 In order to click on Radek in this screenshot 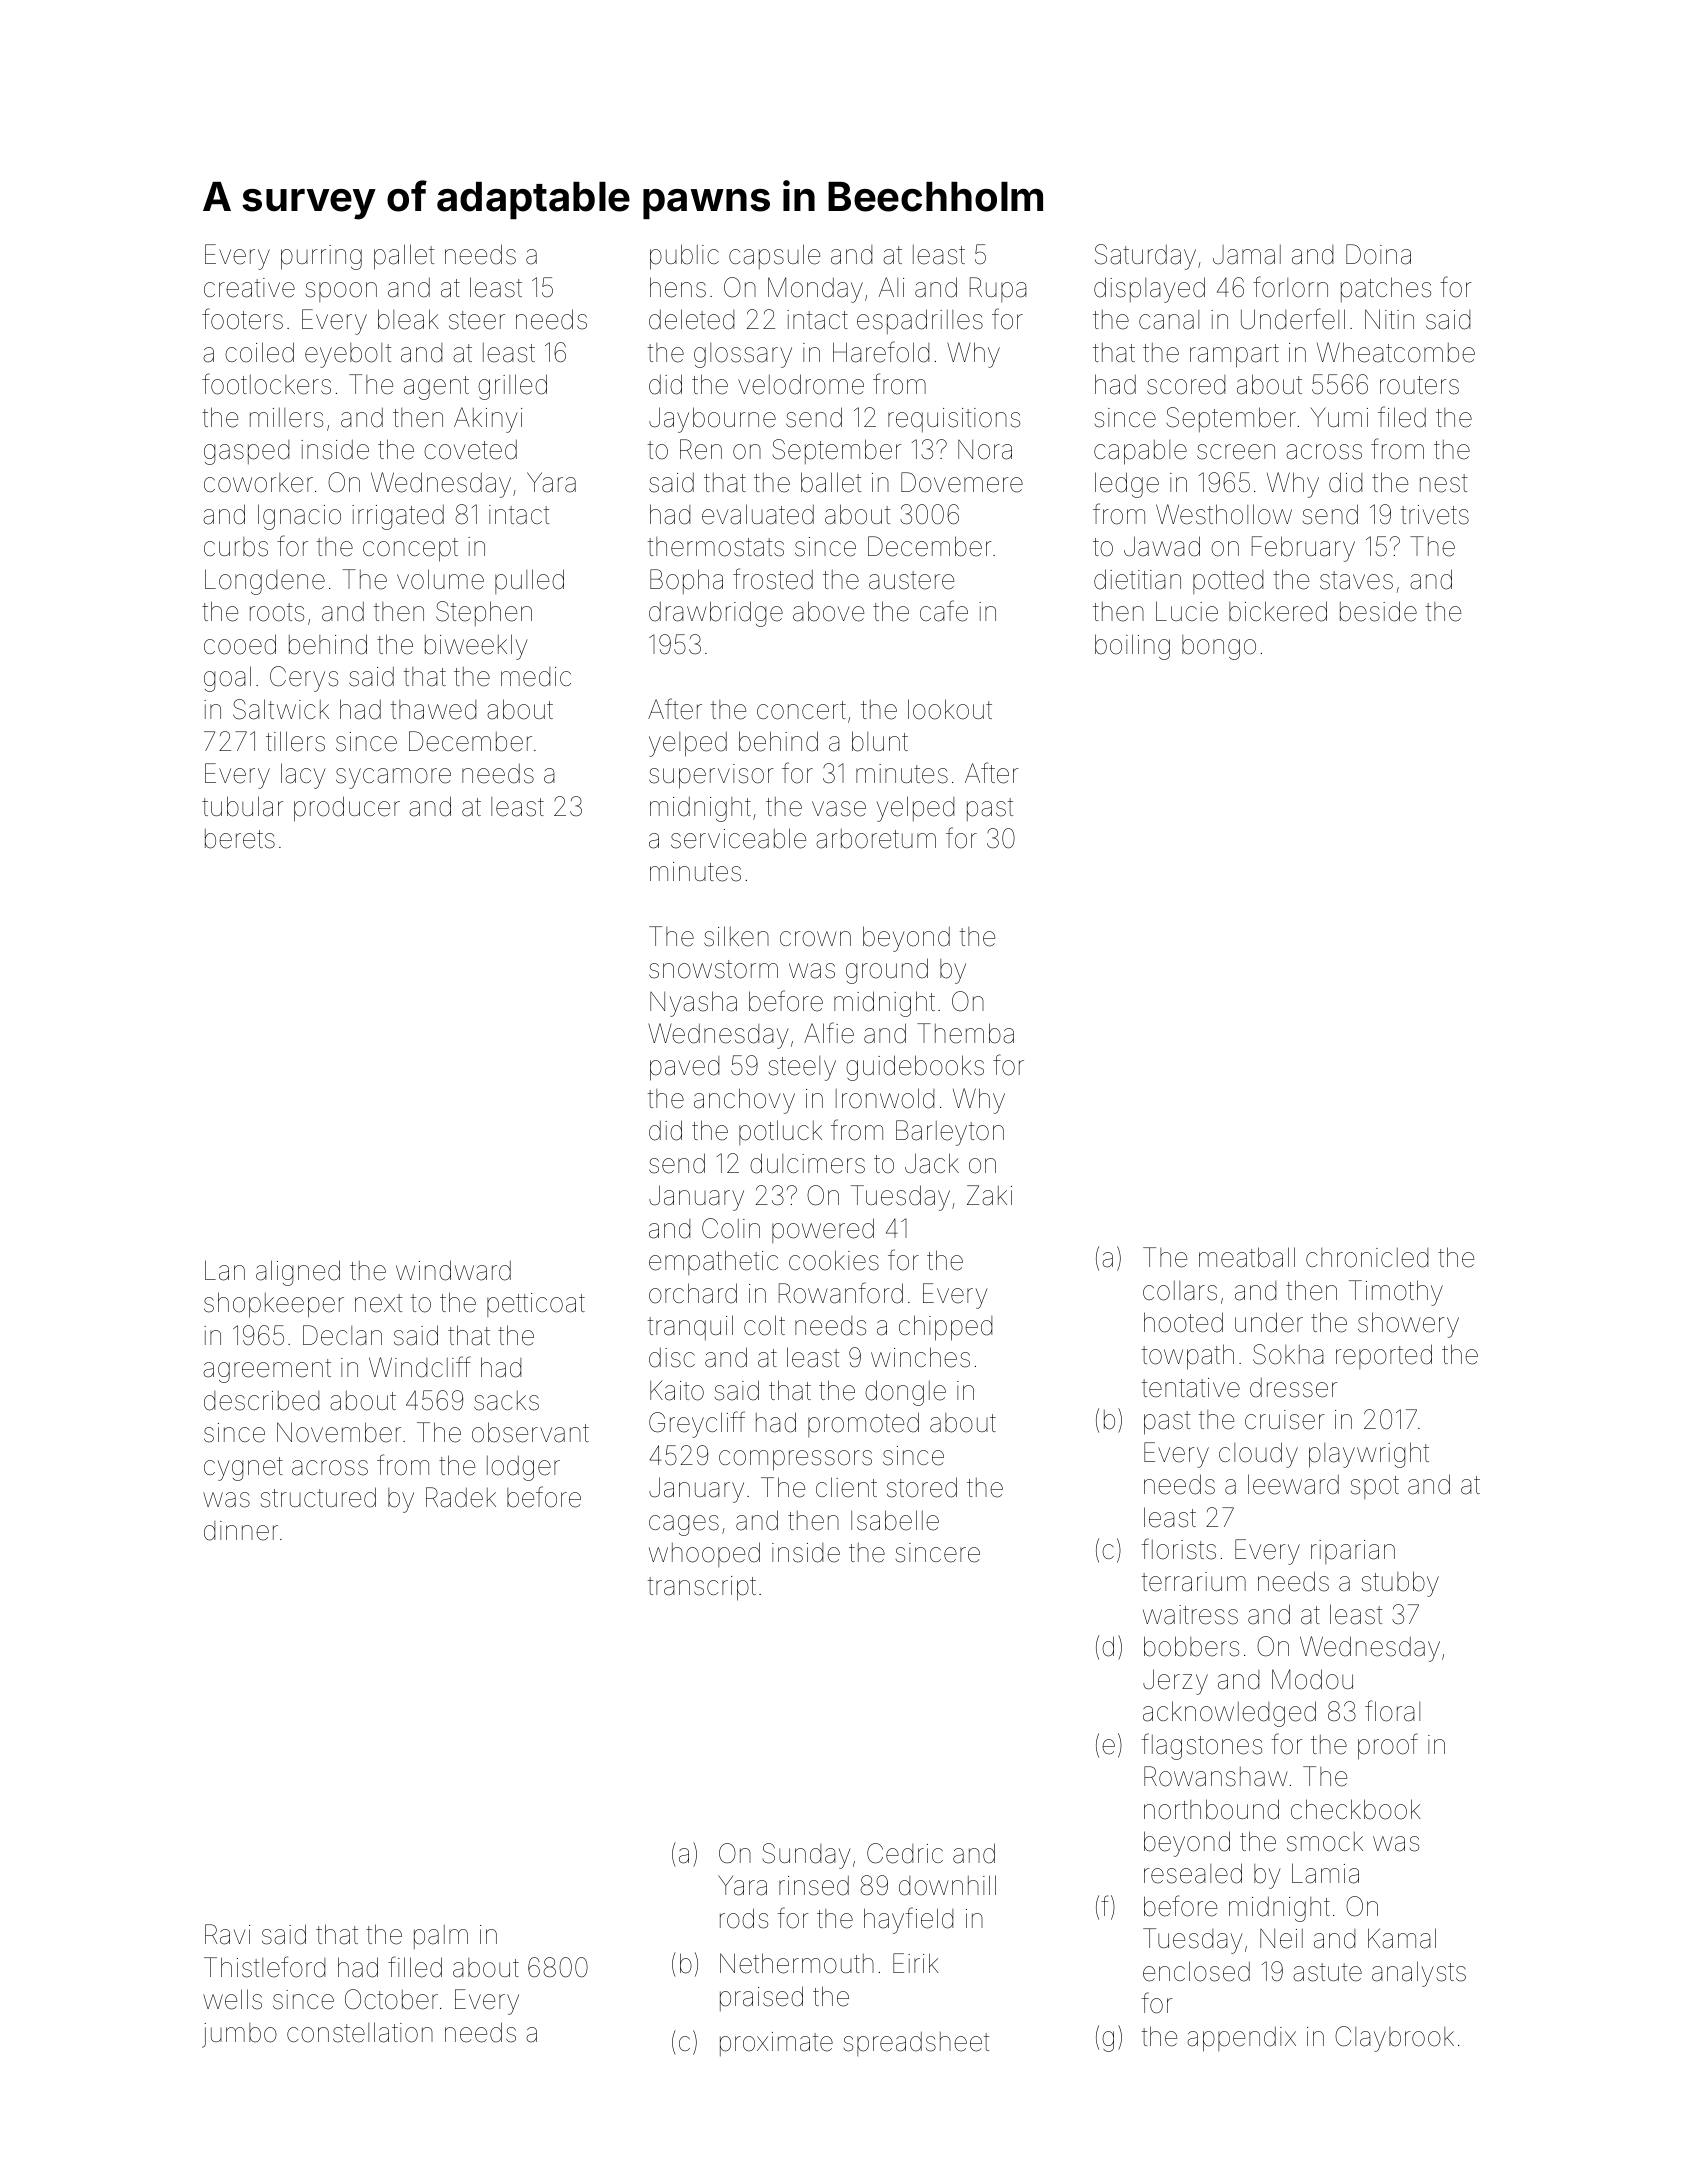, I will do `click(461, 1497)`.
